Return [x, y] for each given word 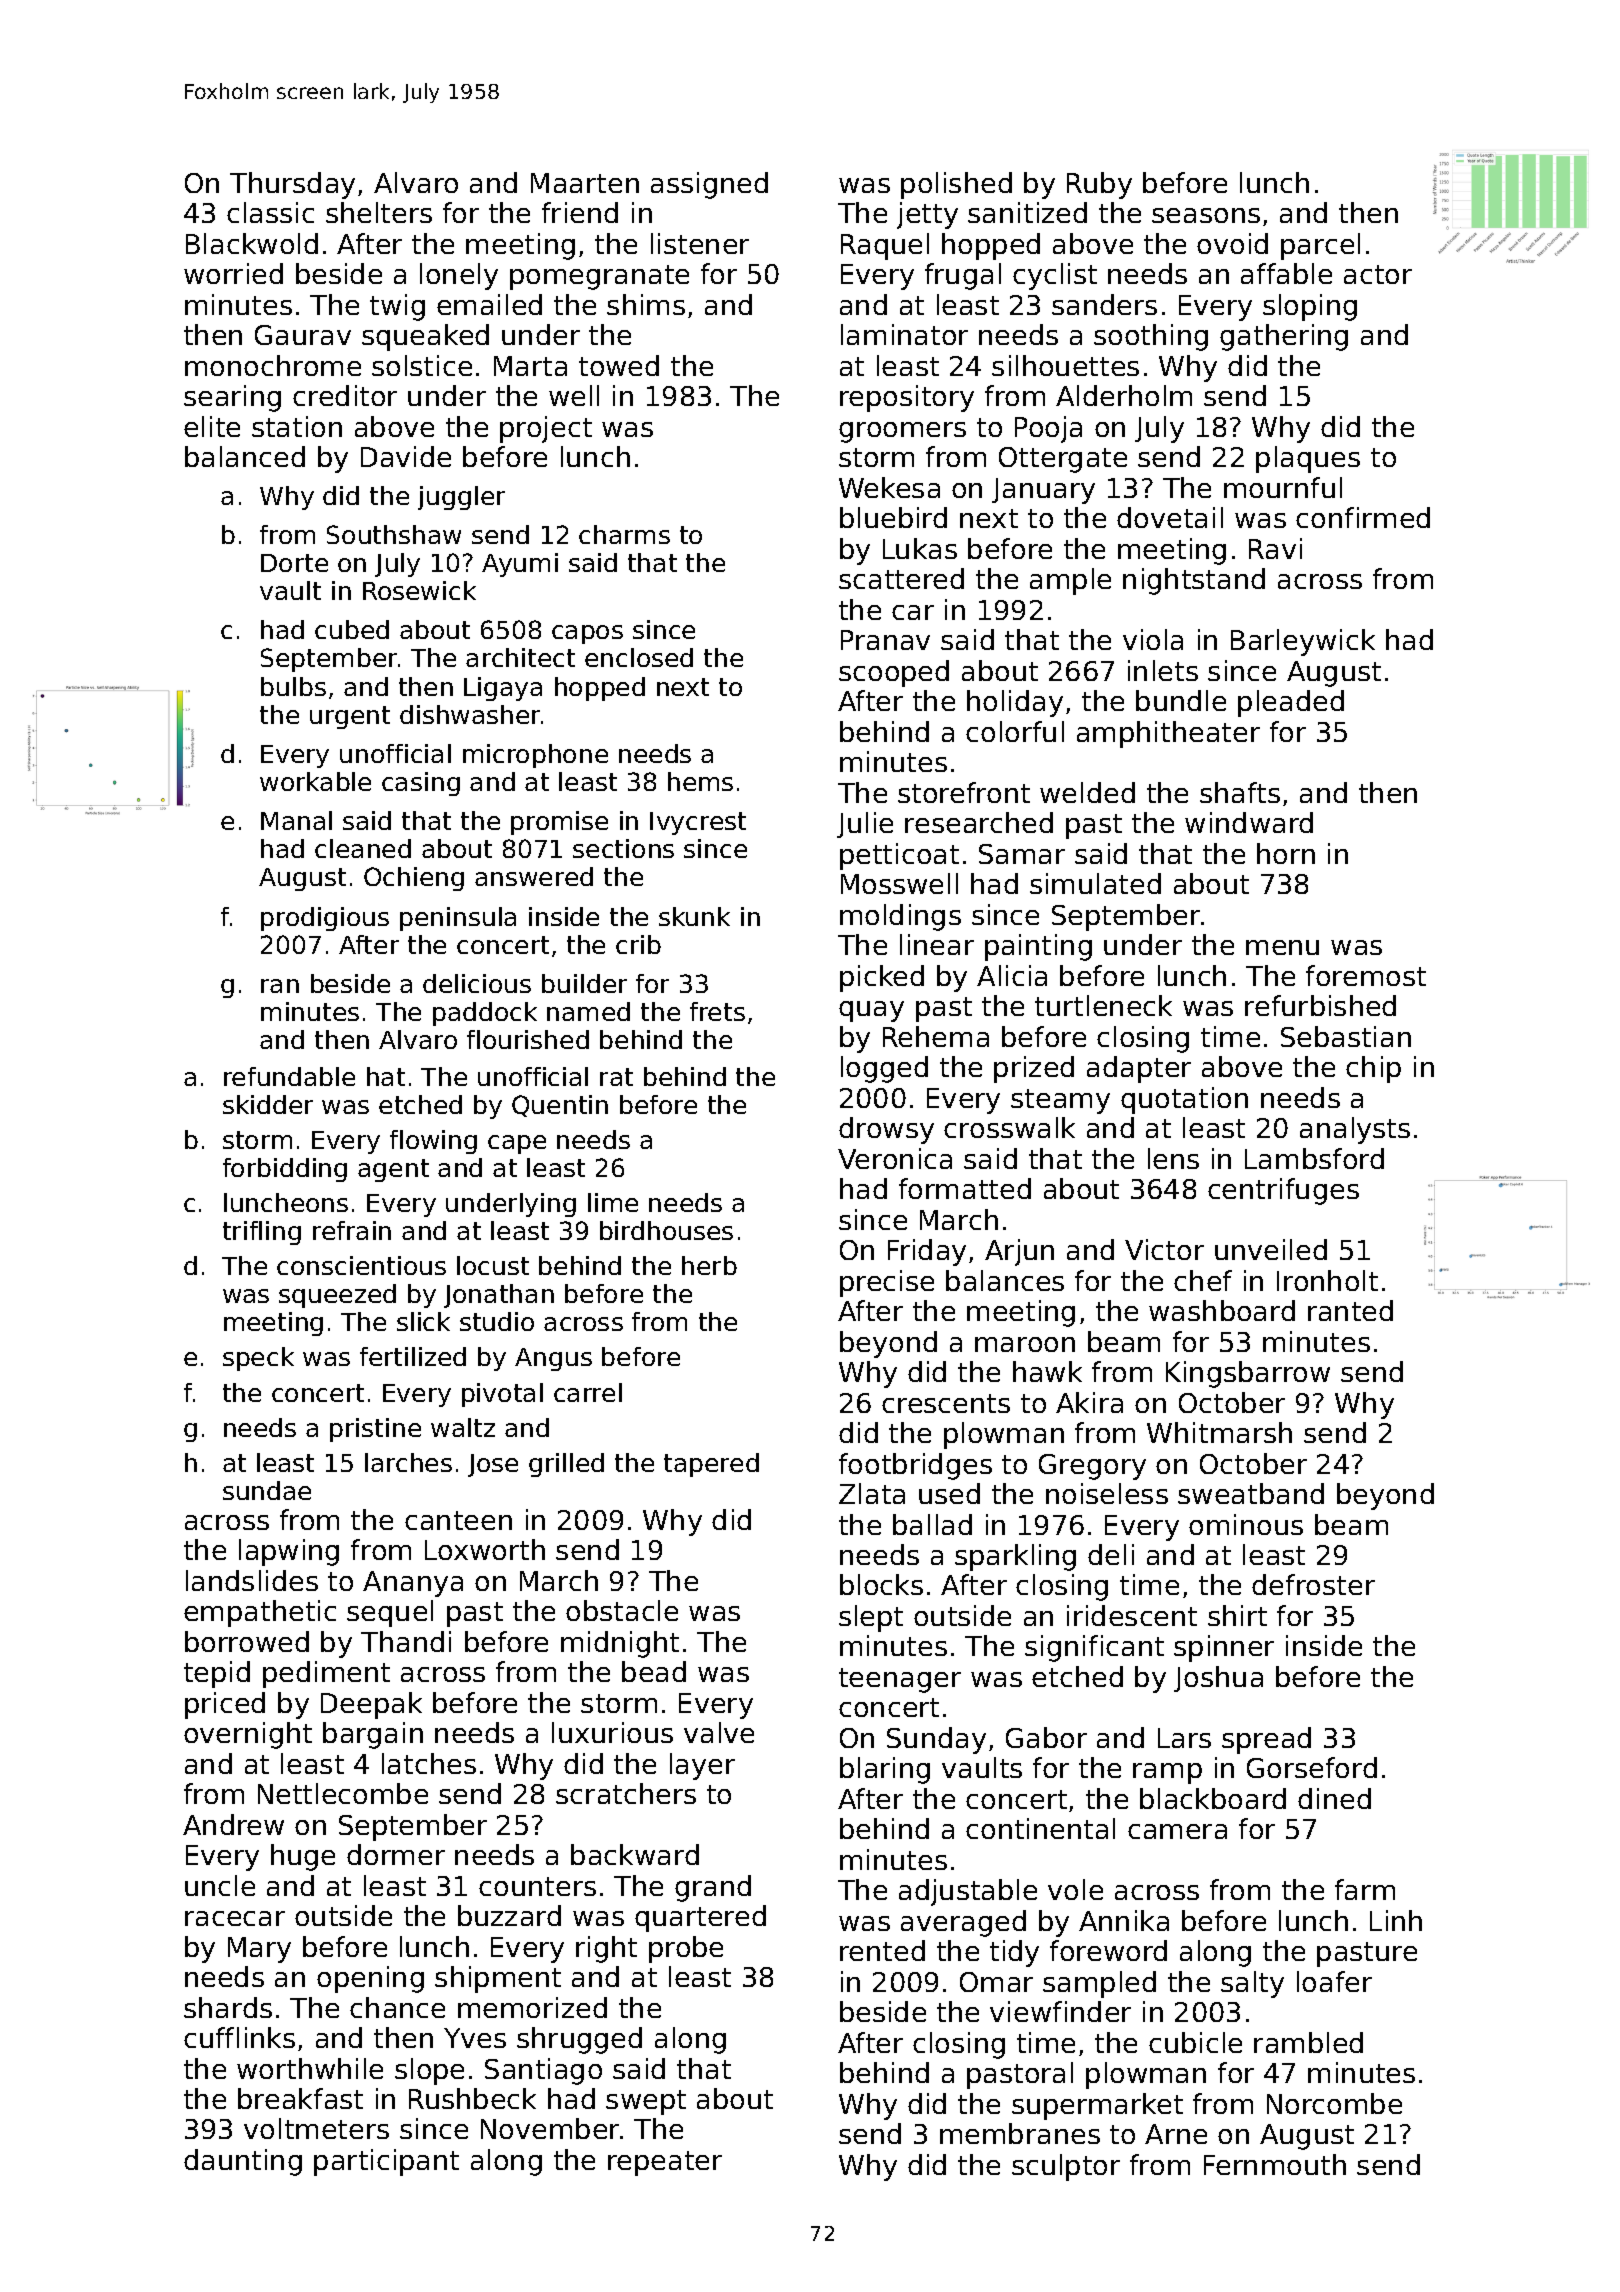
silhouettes [1065, 365]
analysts [1355, 1130]
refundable [289, 1076]
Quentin [560, 1106]
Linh [1396, 1920]
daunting [243, 2162]
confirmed [1363, 517]
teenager [900, 1680]
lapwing [289, 1552]
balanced [245, 456]
